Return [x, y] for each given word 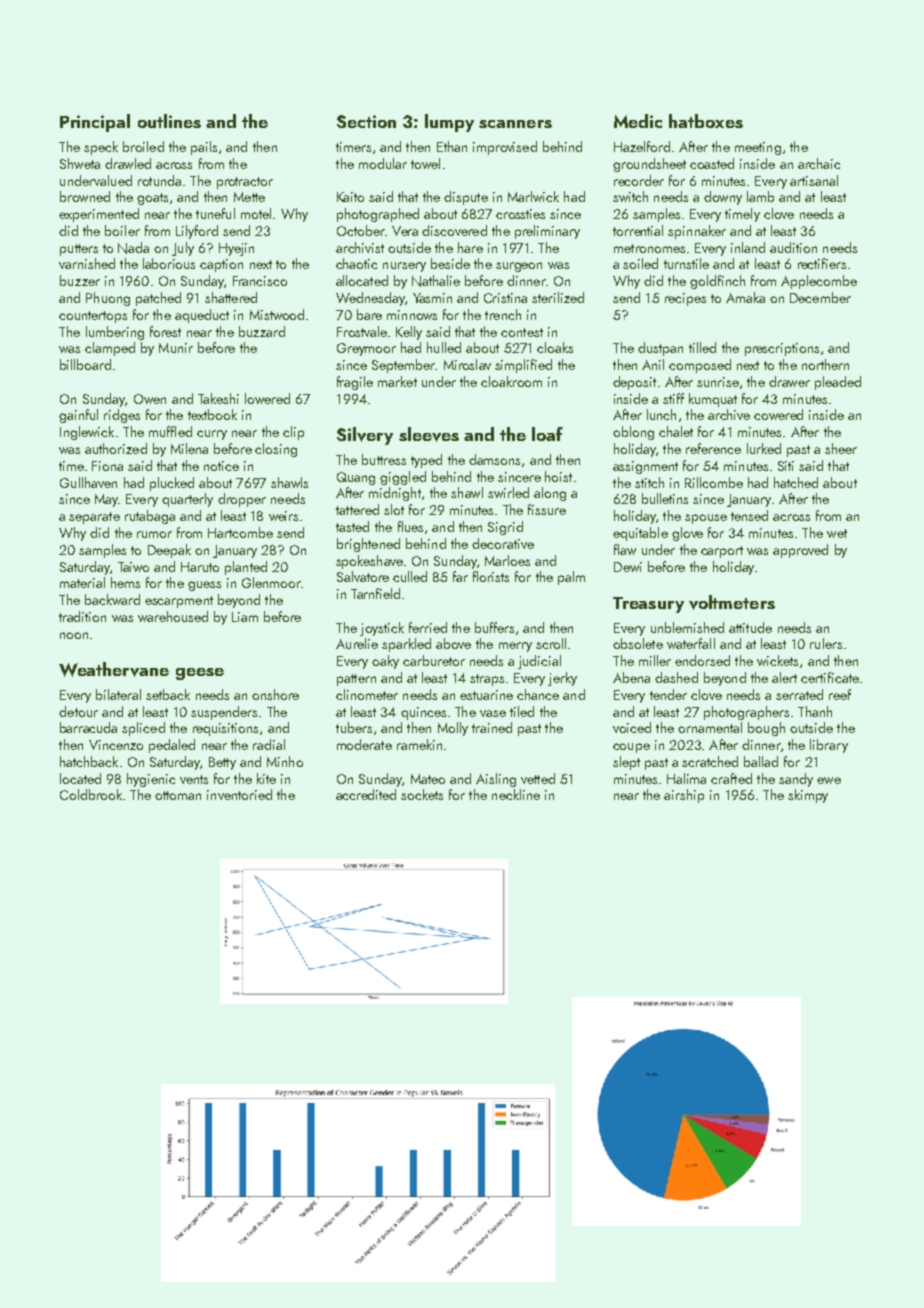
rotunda [159, 180]
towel [425, 163]
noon [74, 635]
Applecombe [819, 282]
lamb [760, 196]
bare [369, 314]
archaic [819, 163]
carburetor [434, 660]
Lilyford [197, 232]
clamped [110, 349]
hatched [796, 482]
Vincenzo [116, 745]
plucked [172, 484]
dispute [466, 198]
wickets [777, 660]
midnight [395, 494]
